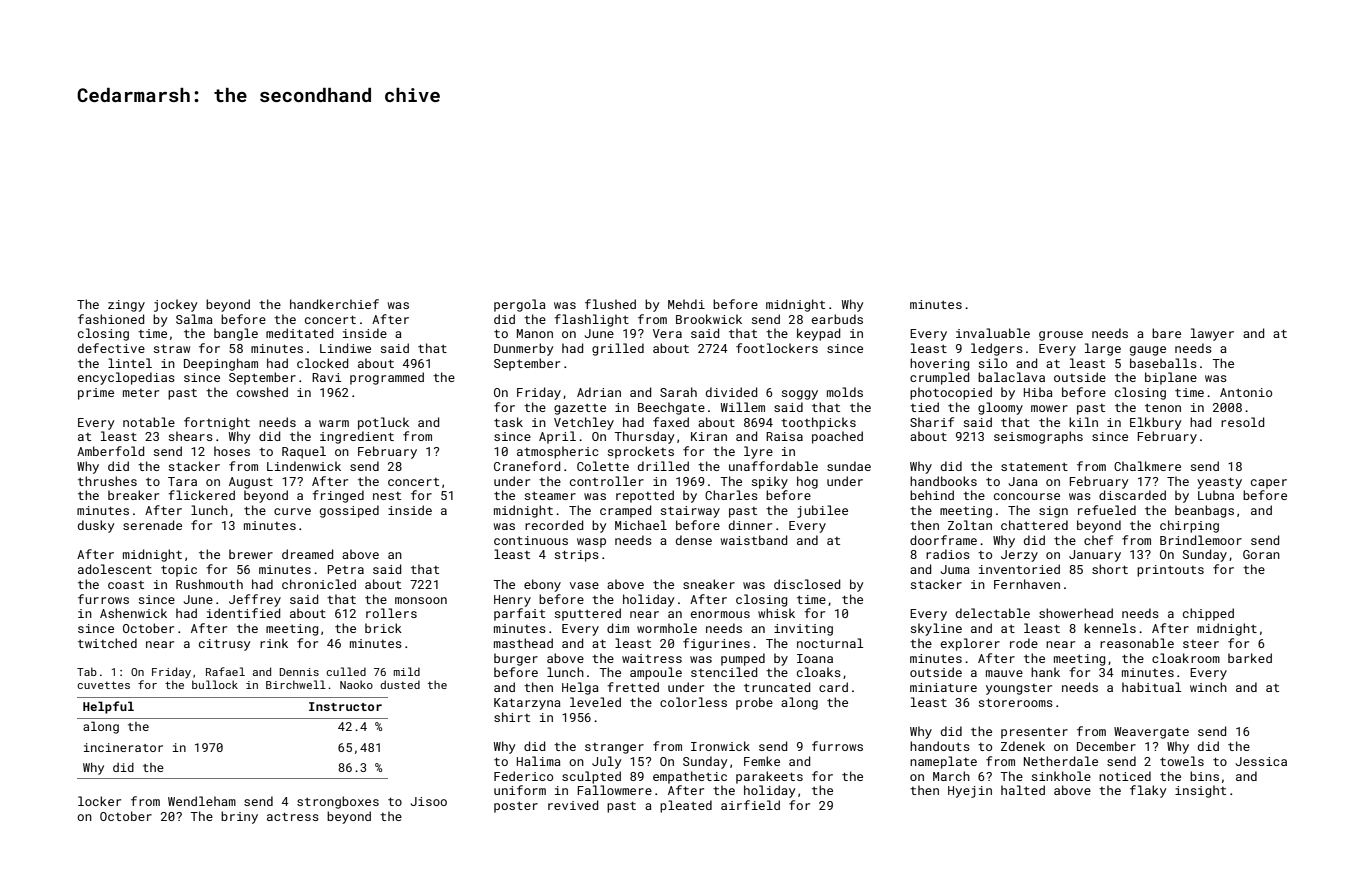 This screenshot has width=1372, height=887. I want to click on ledgers, so click(997, 349).
